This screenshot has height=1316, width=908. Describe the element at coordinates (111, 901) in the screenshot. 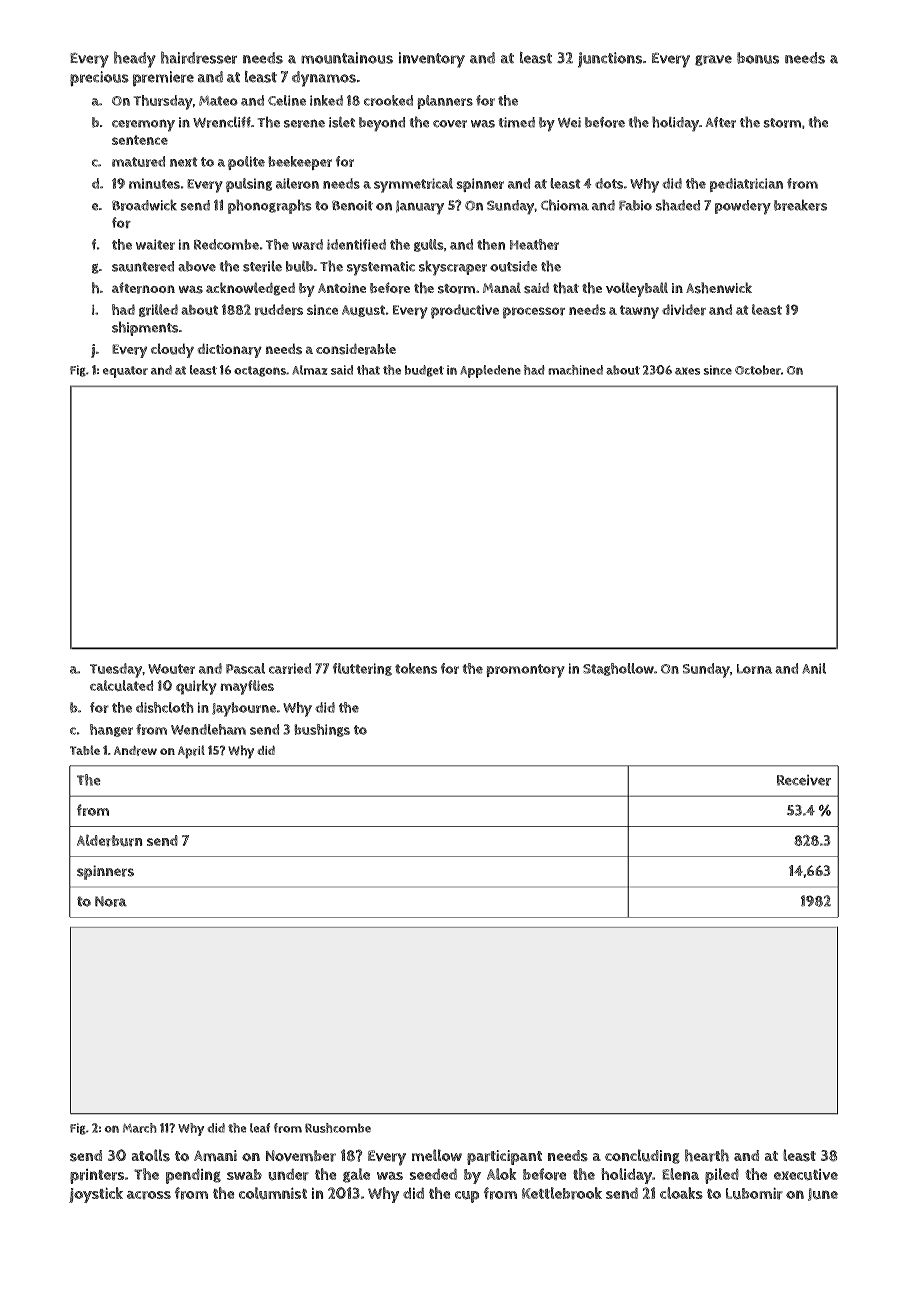

I see `Nora` at that location.
